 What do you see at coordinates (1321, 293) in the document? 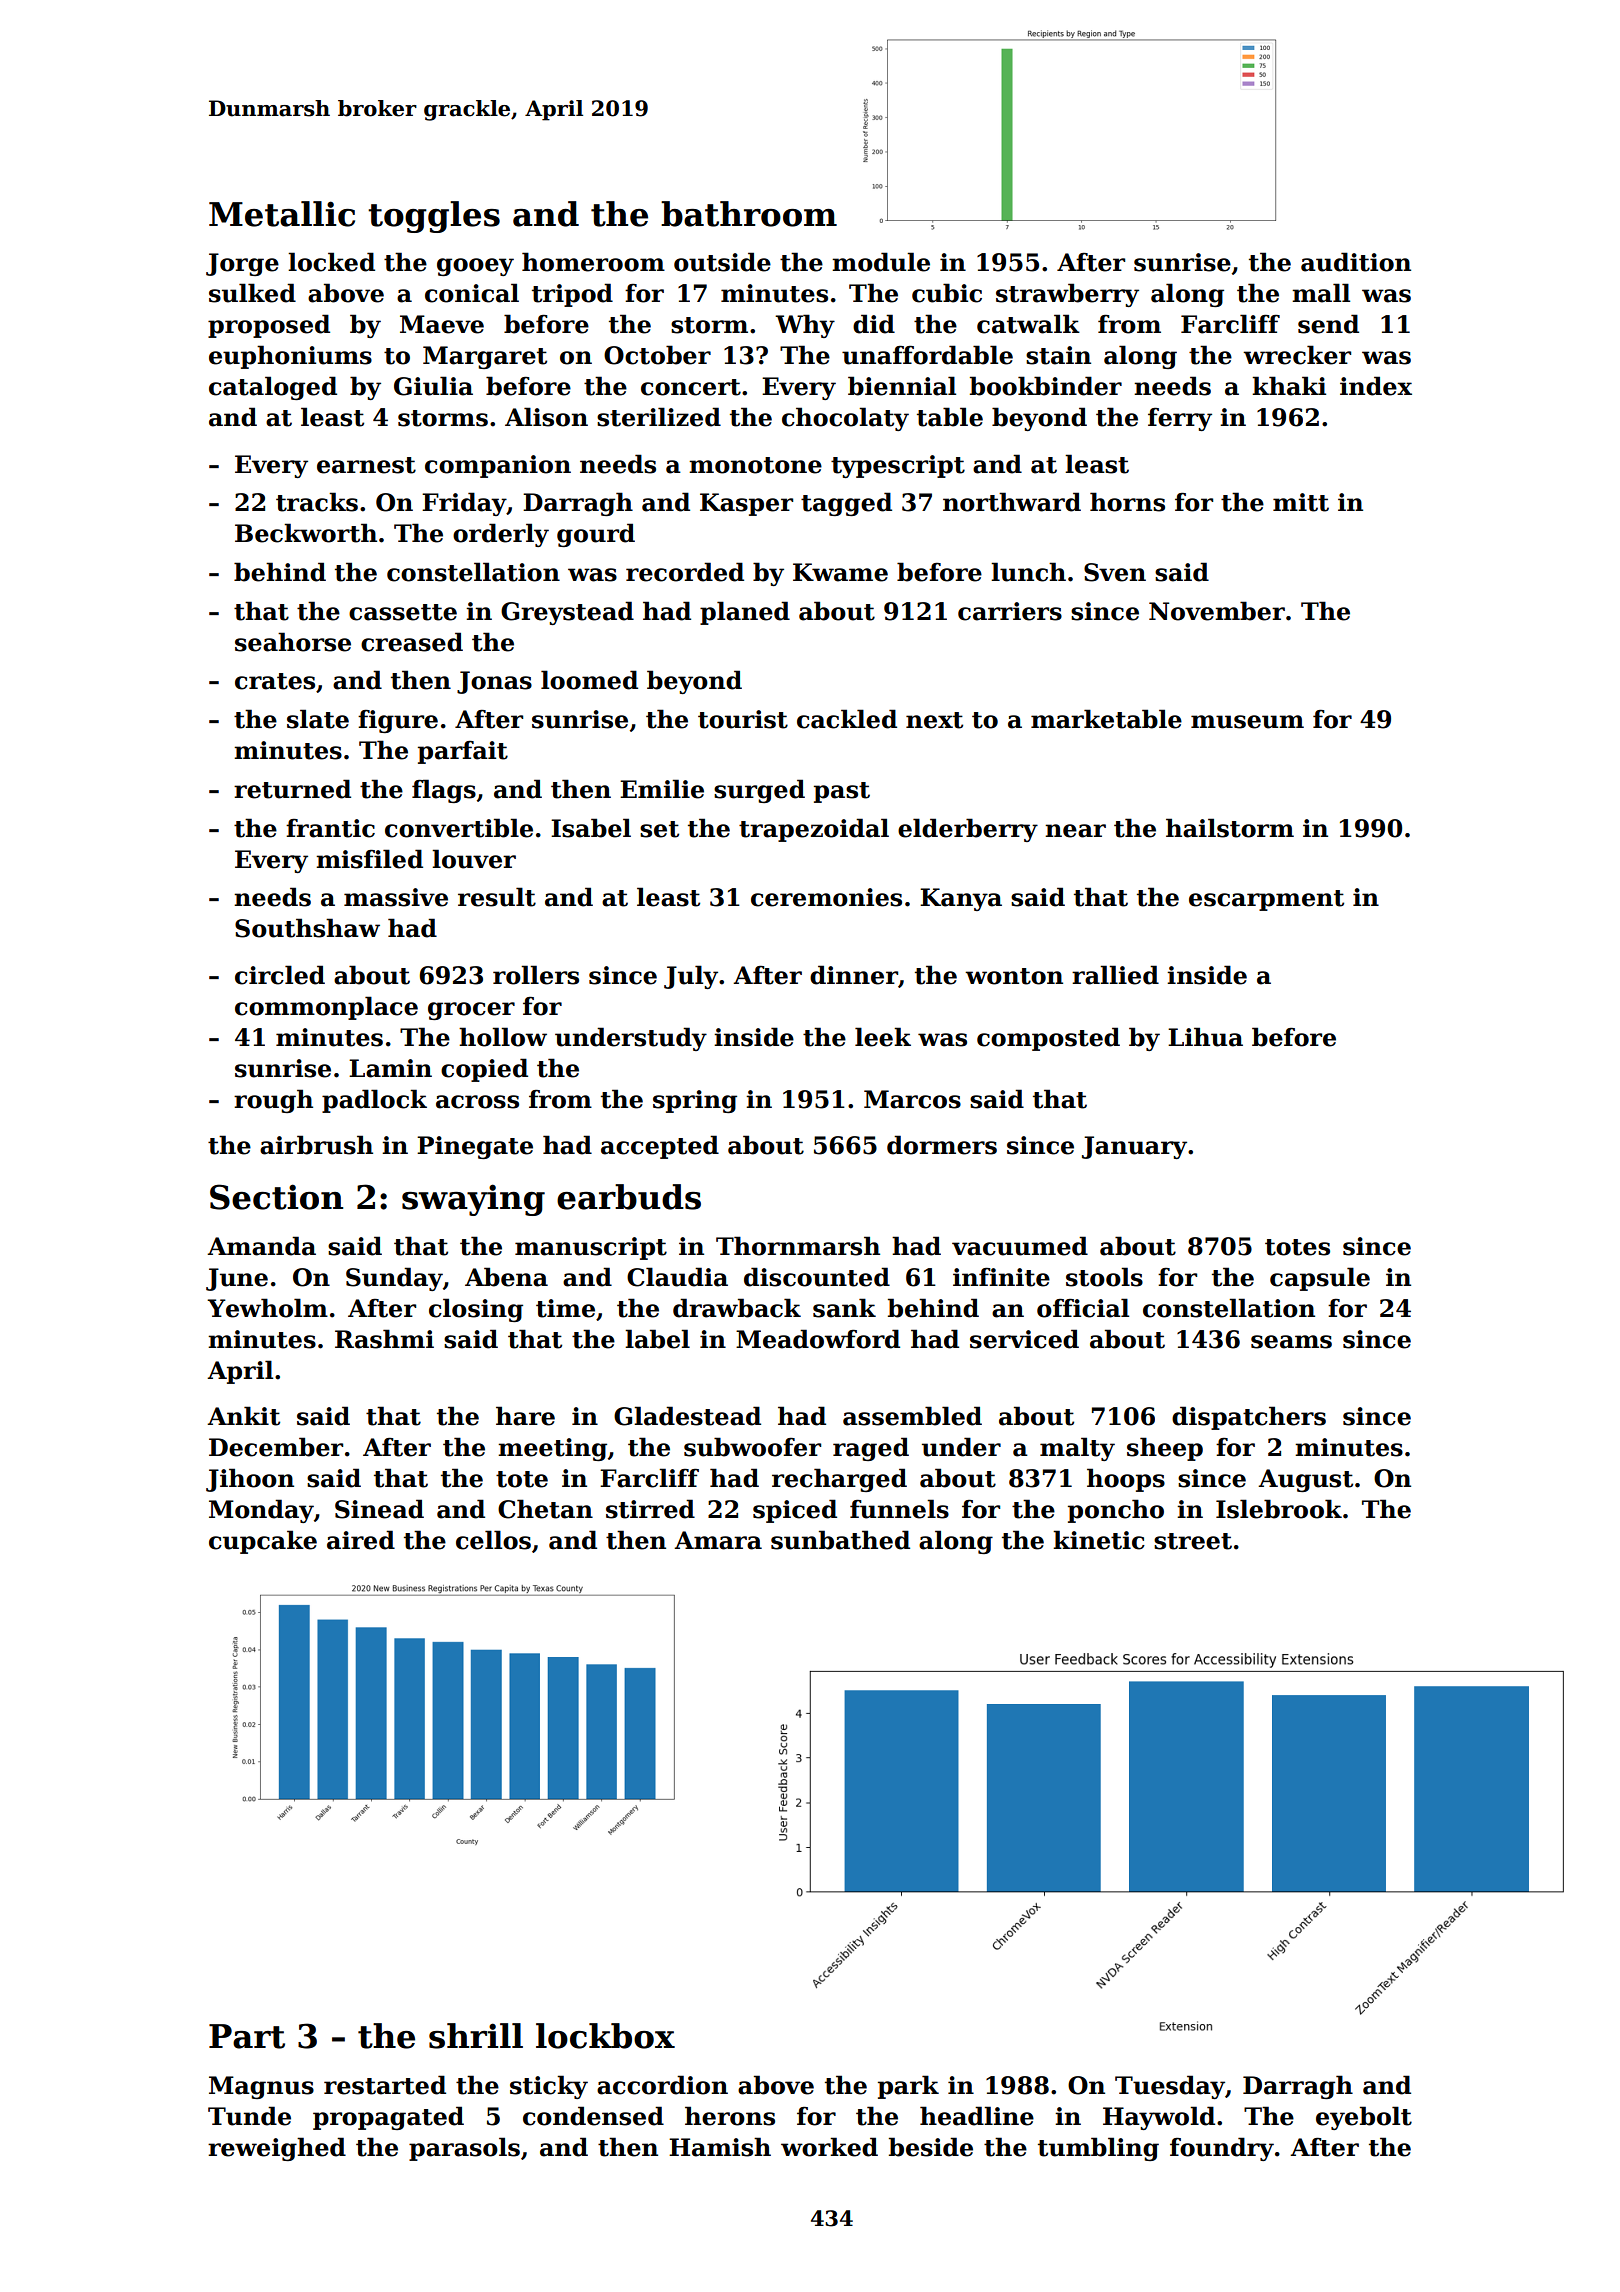
I see `mall` at bounding box center [1321, 293].
